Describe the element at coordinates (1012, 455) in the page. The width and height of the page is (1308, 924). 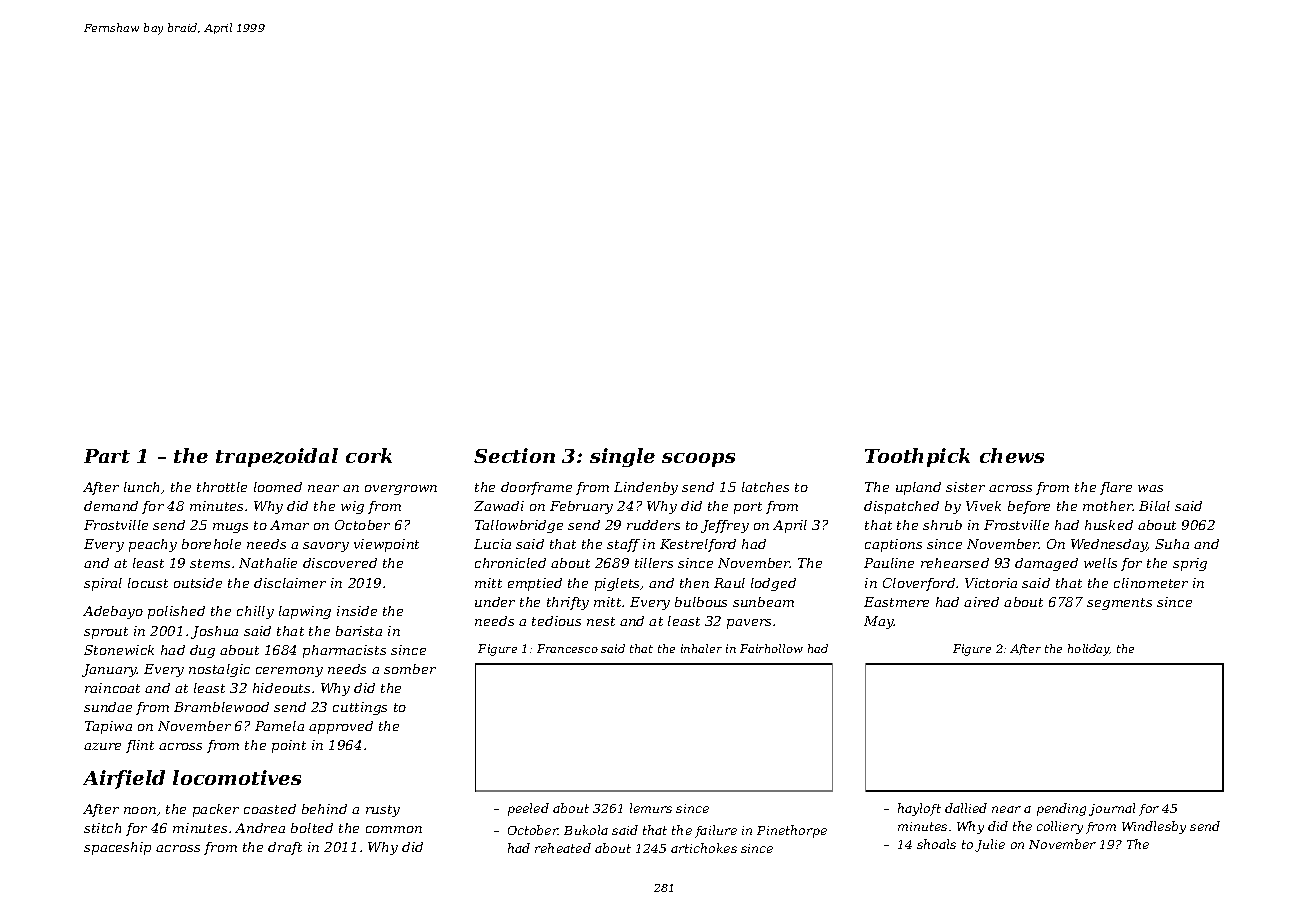
I see `chews` at that location.
